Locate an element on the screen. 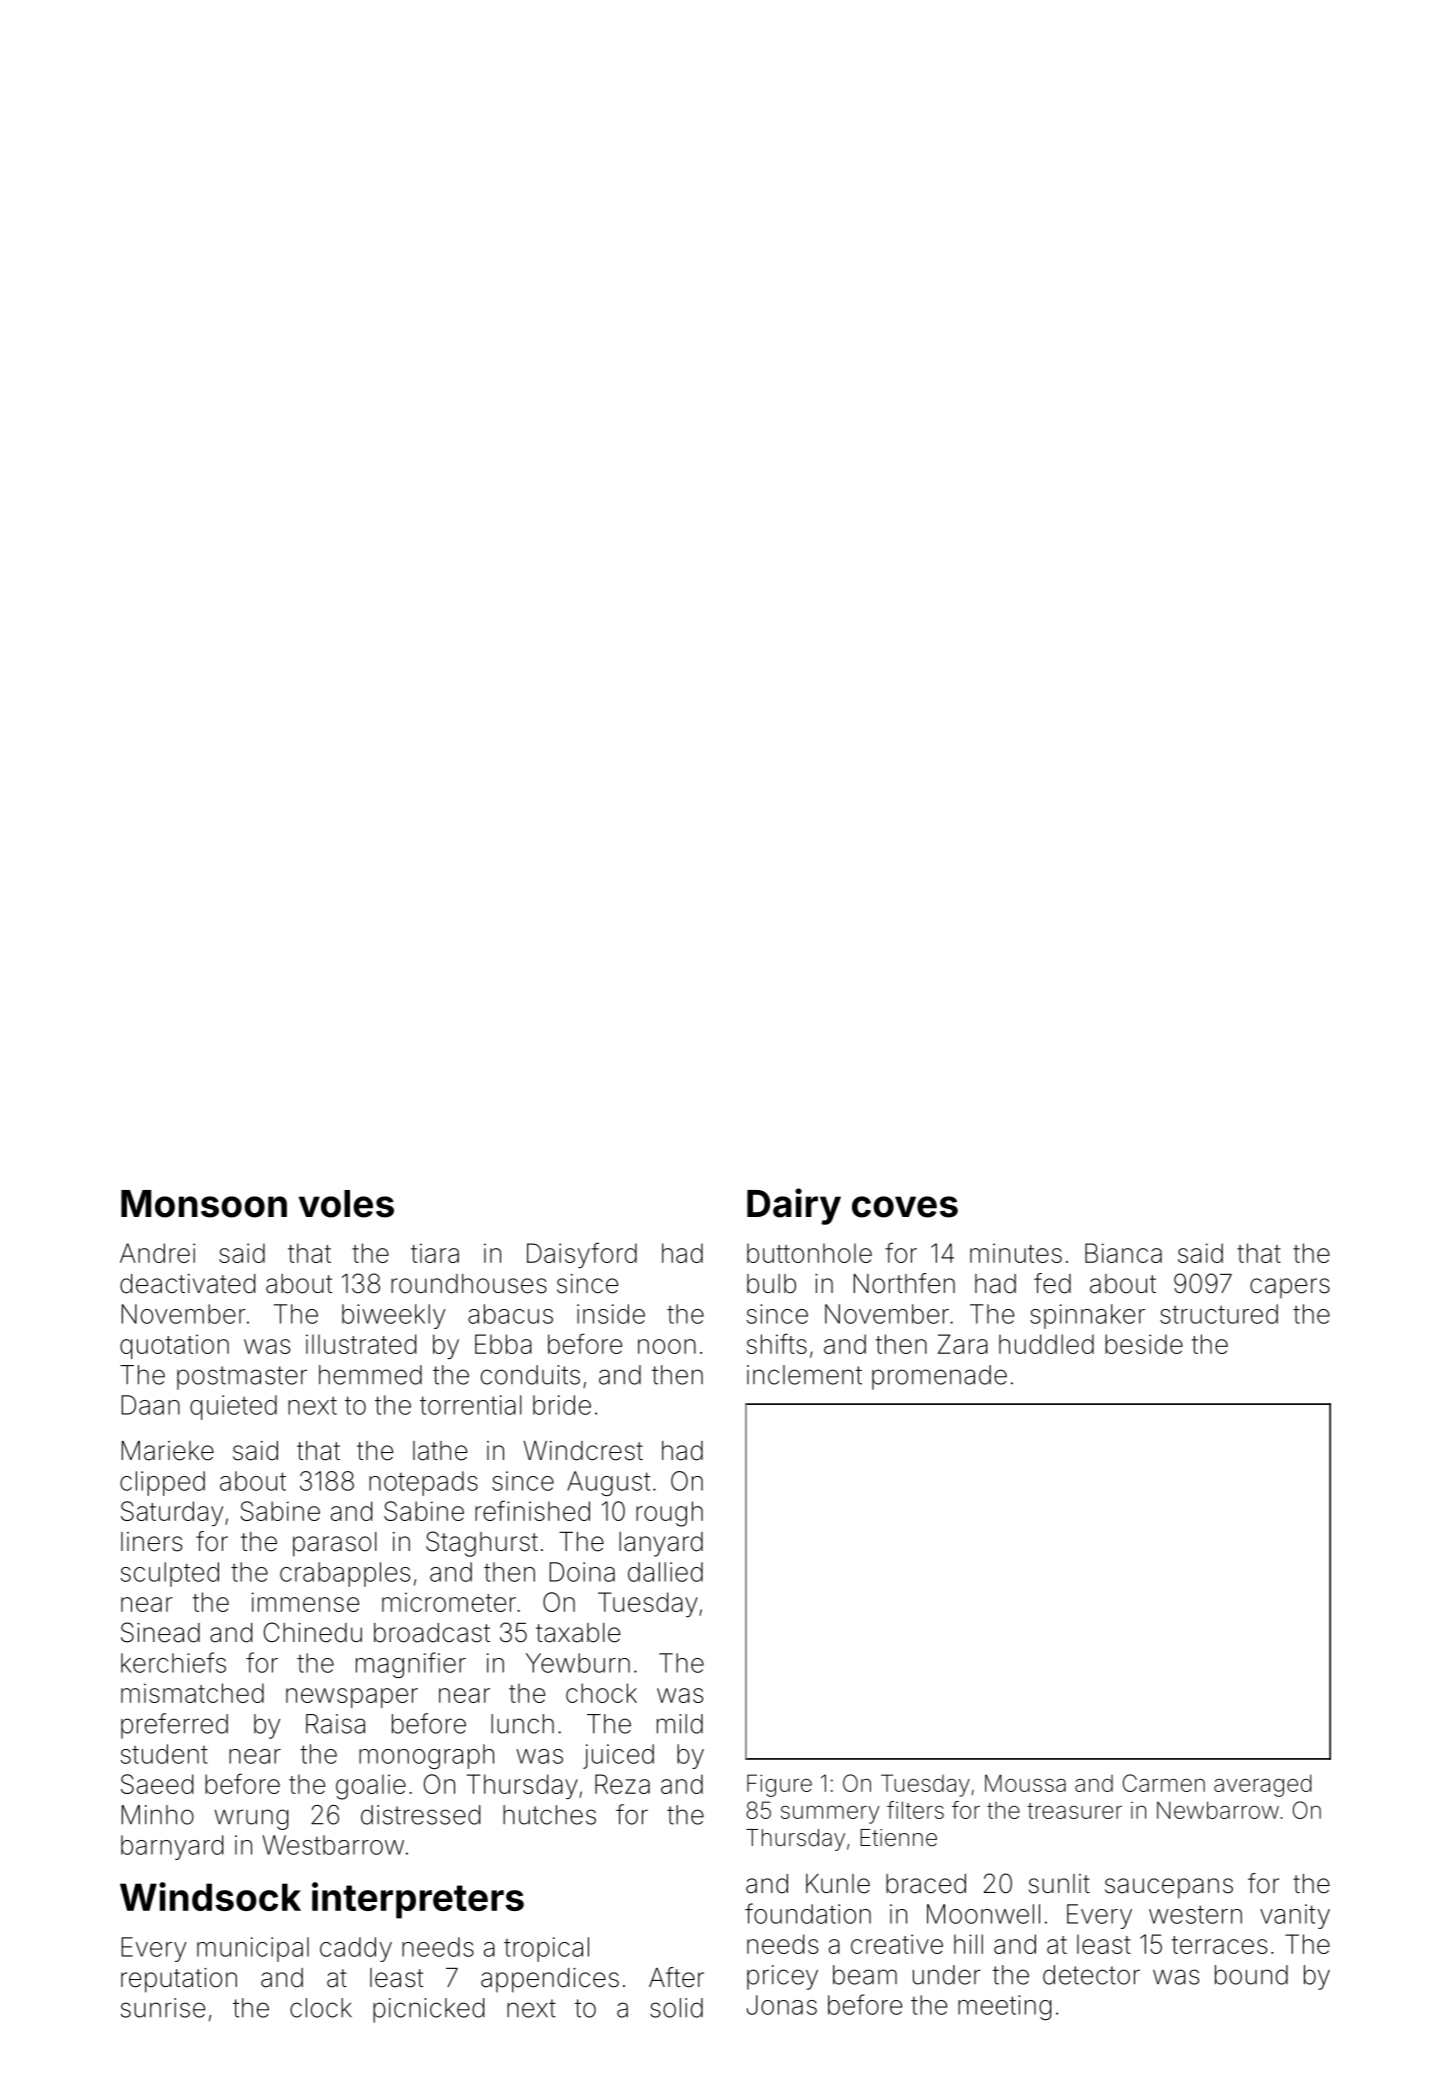 This screenshot has width=1450, height=2100. lanyard is located at coordinates (661, 1544).
